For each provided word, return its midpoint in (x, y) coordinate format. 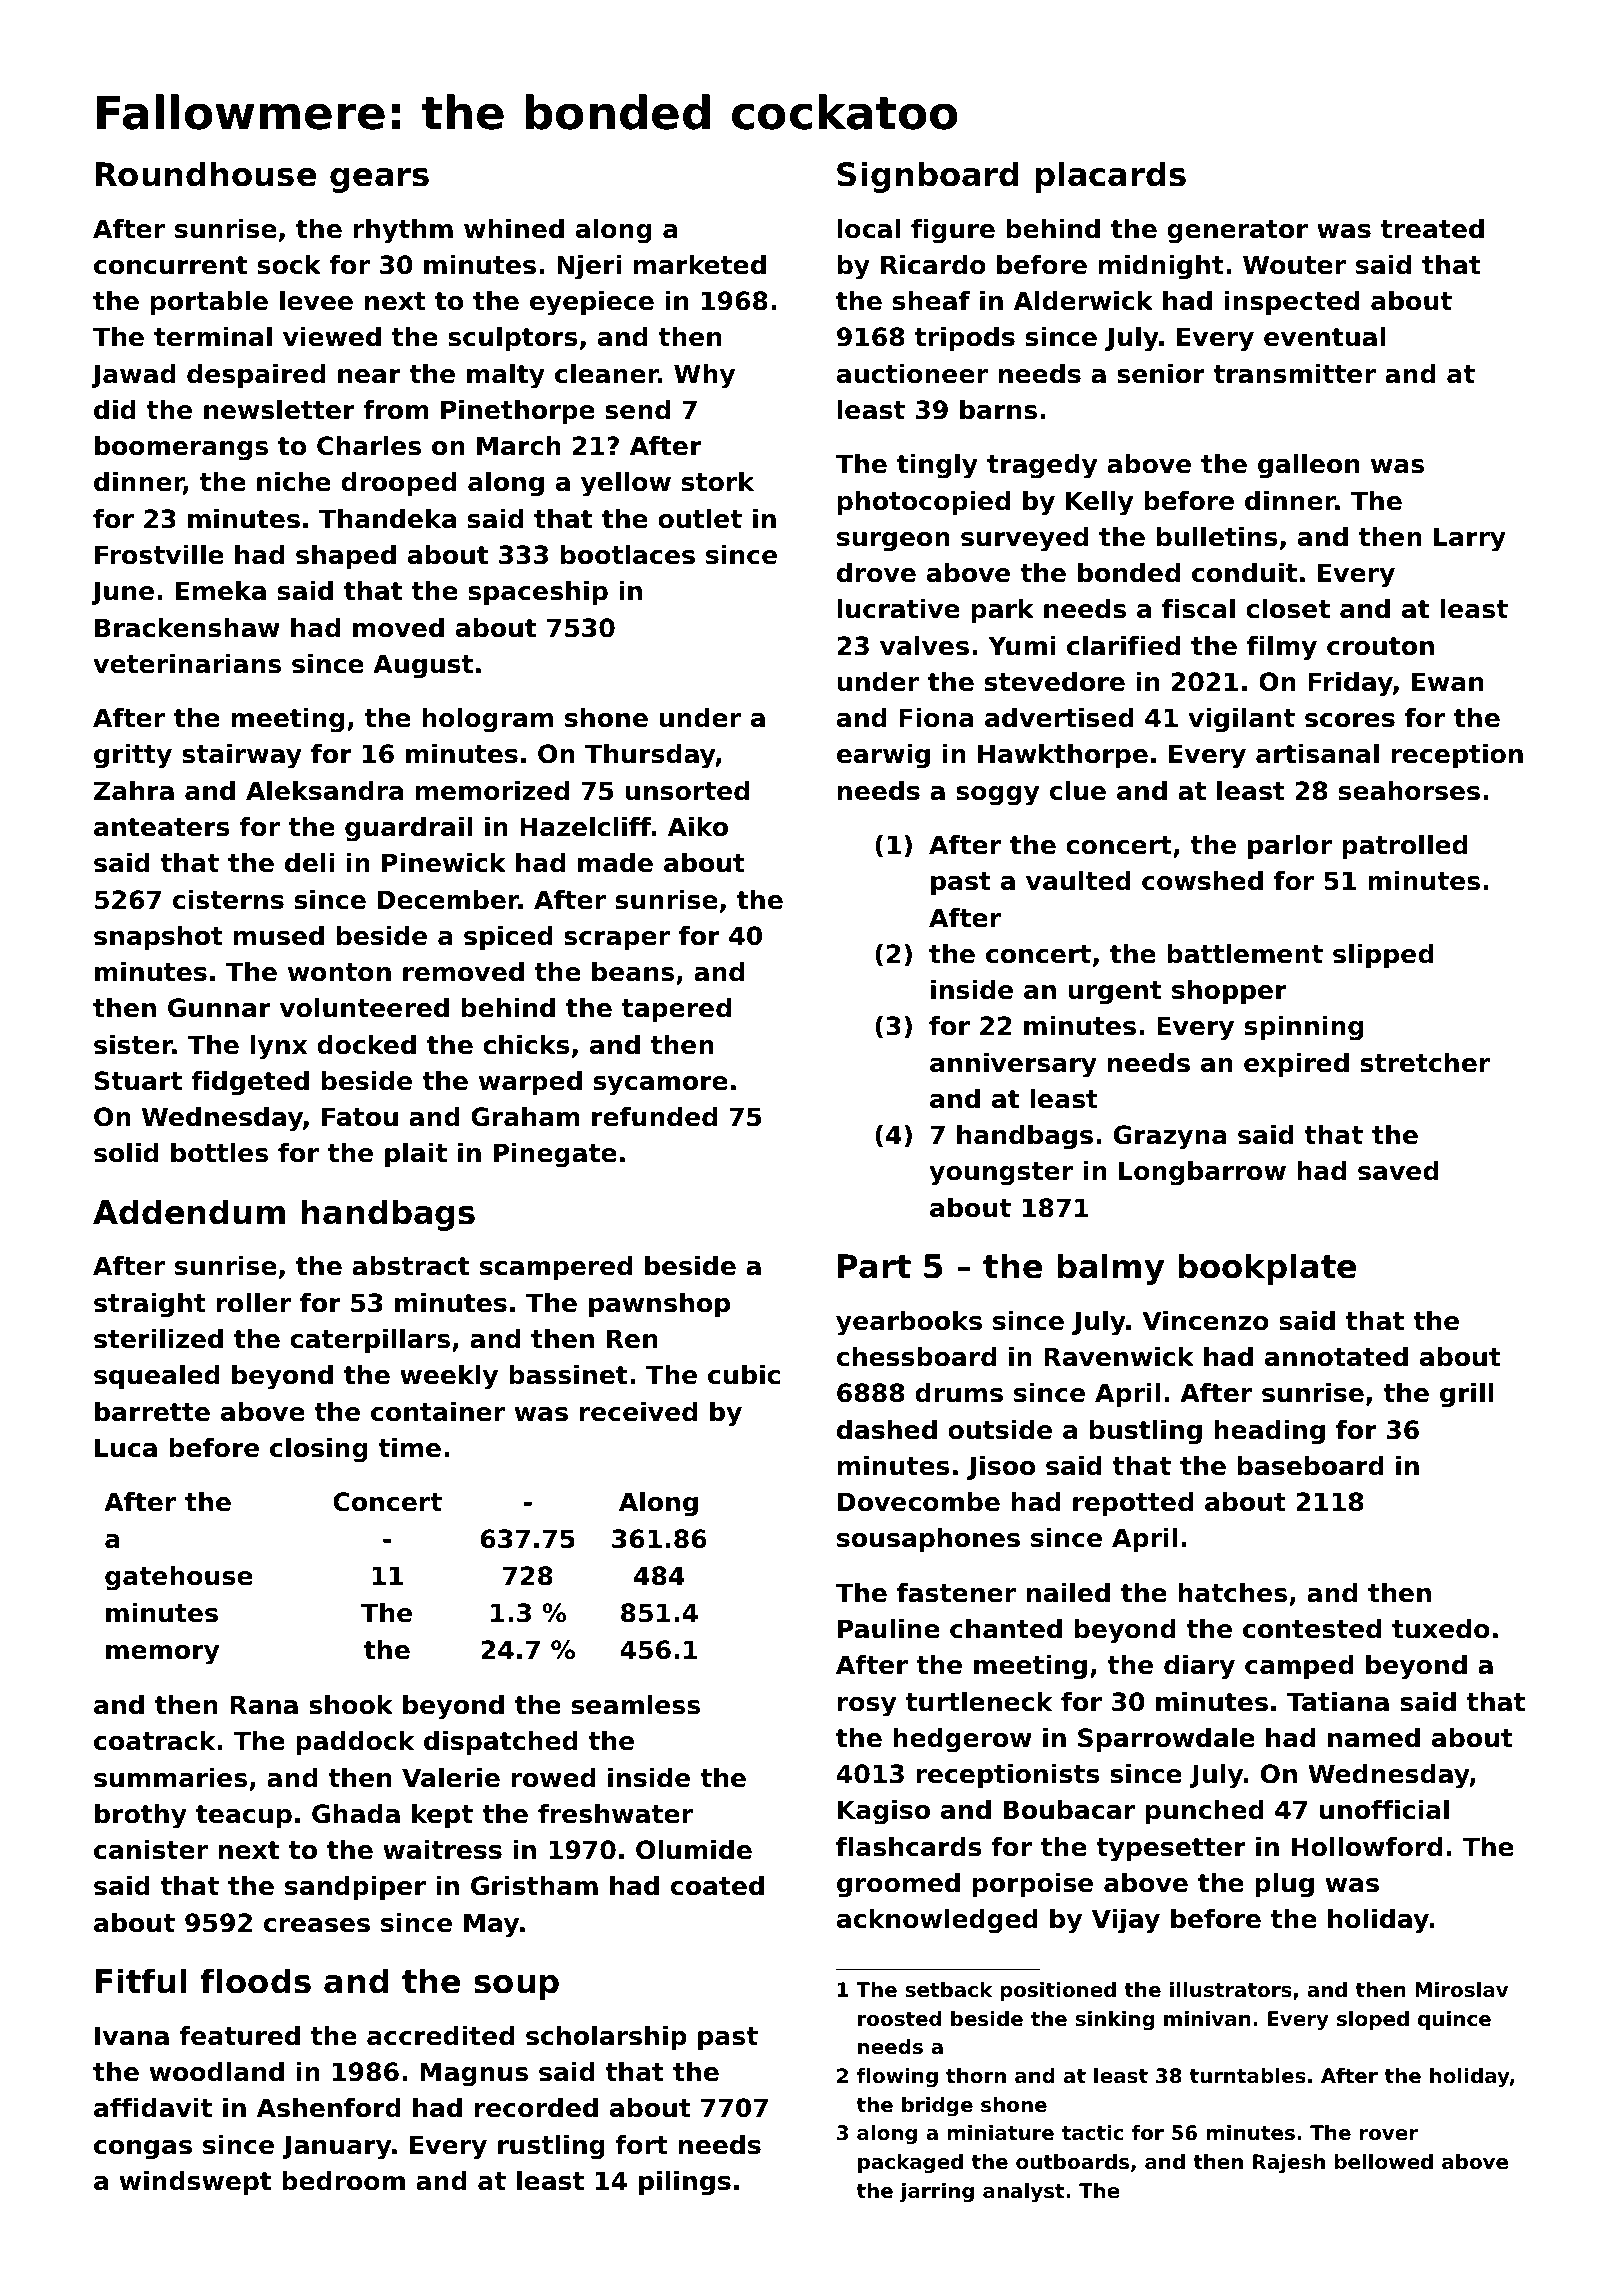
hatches (1232, 1593)
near (369, 376)
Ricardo (933, 265)
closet (1288, 609)
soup (516, 1987)
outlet (700, 519)
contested (1312, 1629)
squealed (157, 1377)
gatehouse (179, 1578)
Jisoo (1001, 1468)
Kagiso (884, 1812)
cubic (744, 1375)
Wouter (1294, 265)
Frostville (159, 555)
